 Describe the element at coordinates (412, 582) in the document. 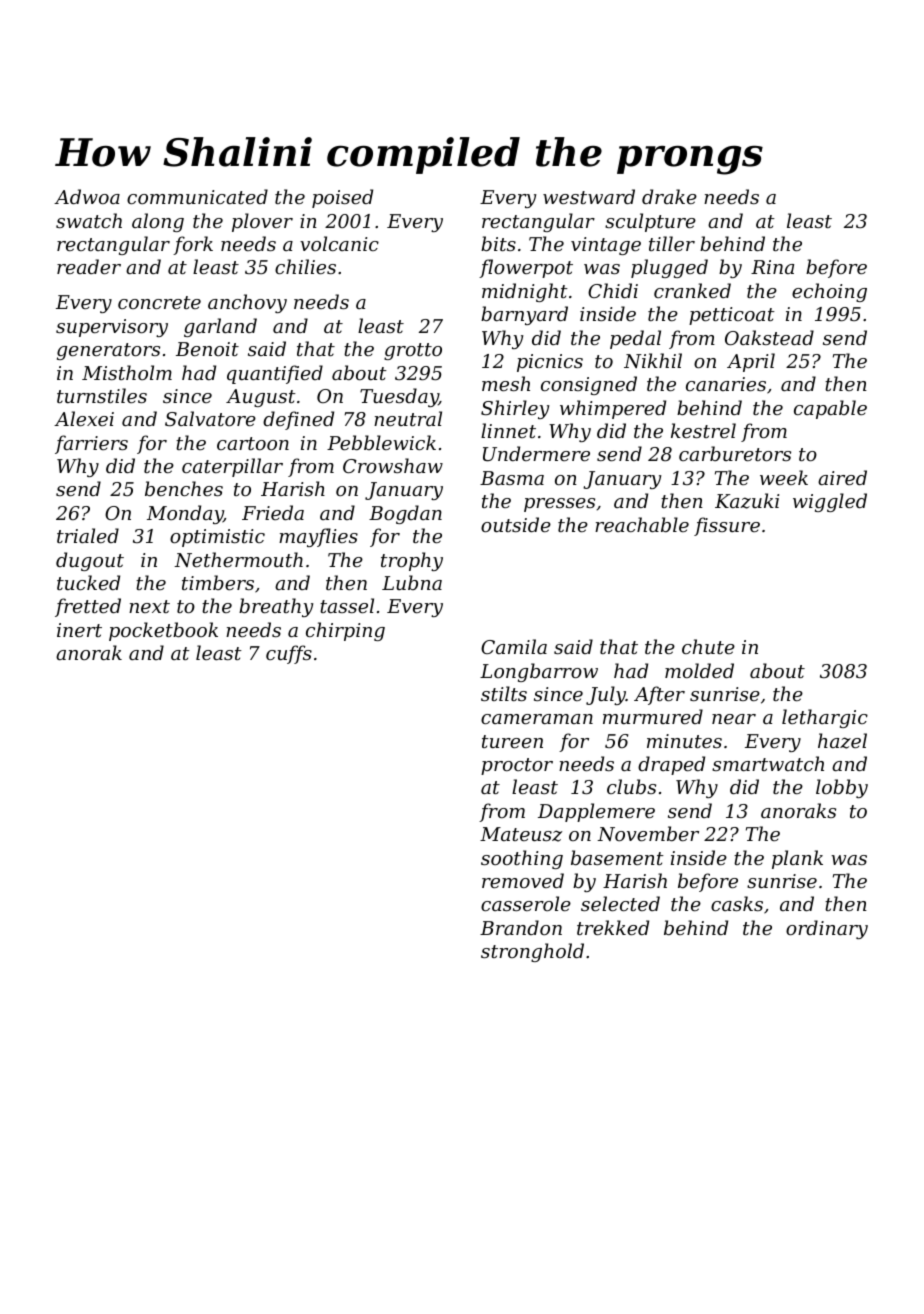

I see `Lubna` at that location.
